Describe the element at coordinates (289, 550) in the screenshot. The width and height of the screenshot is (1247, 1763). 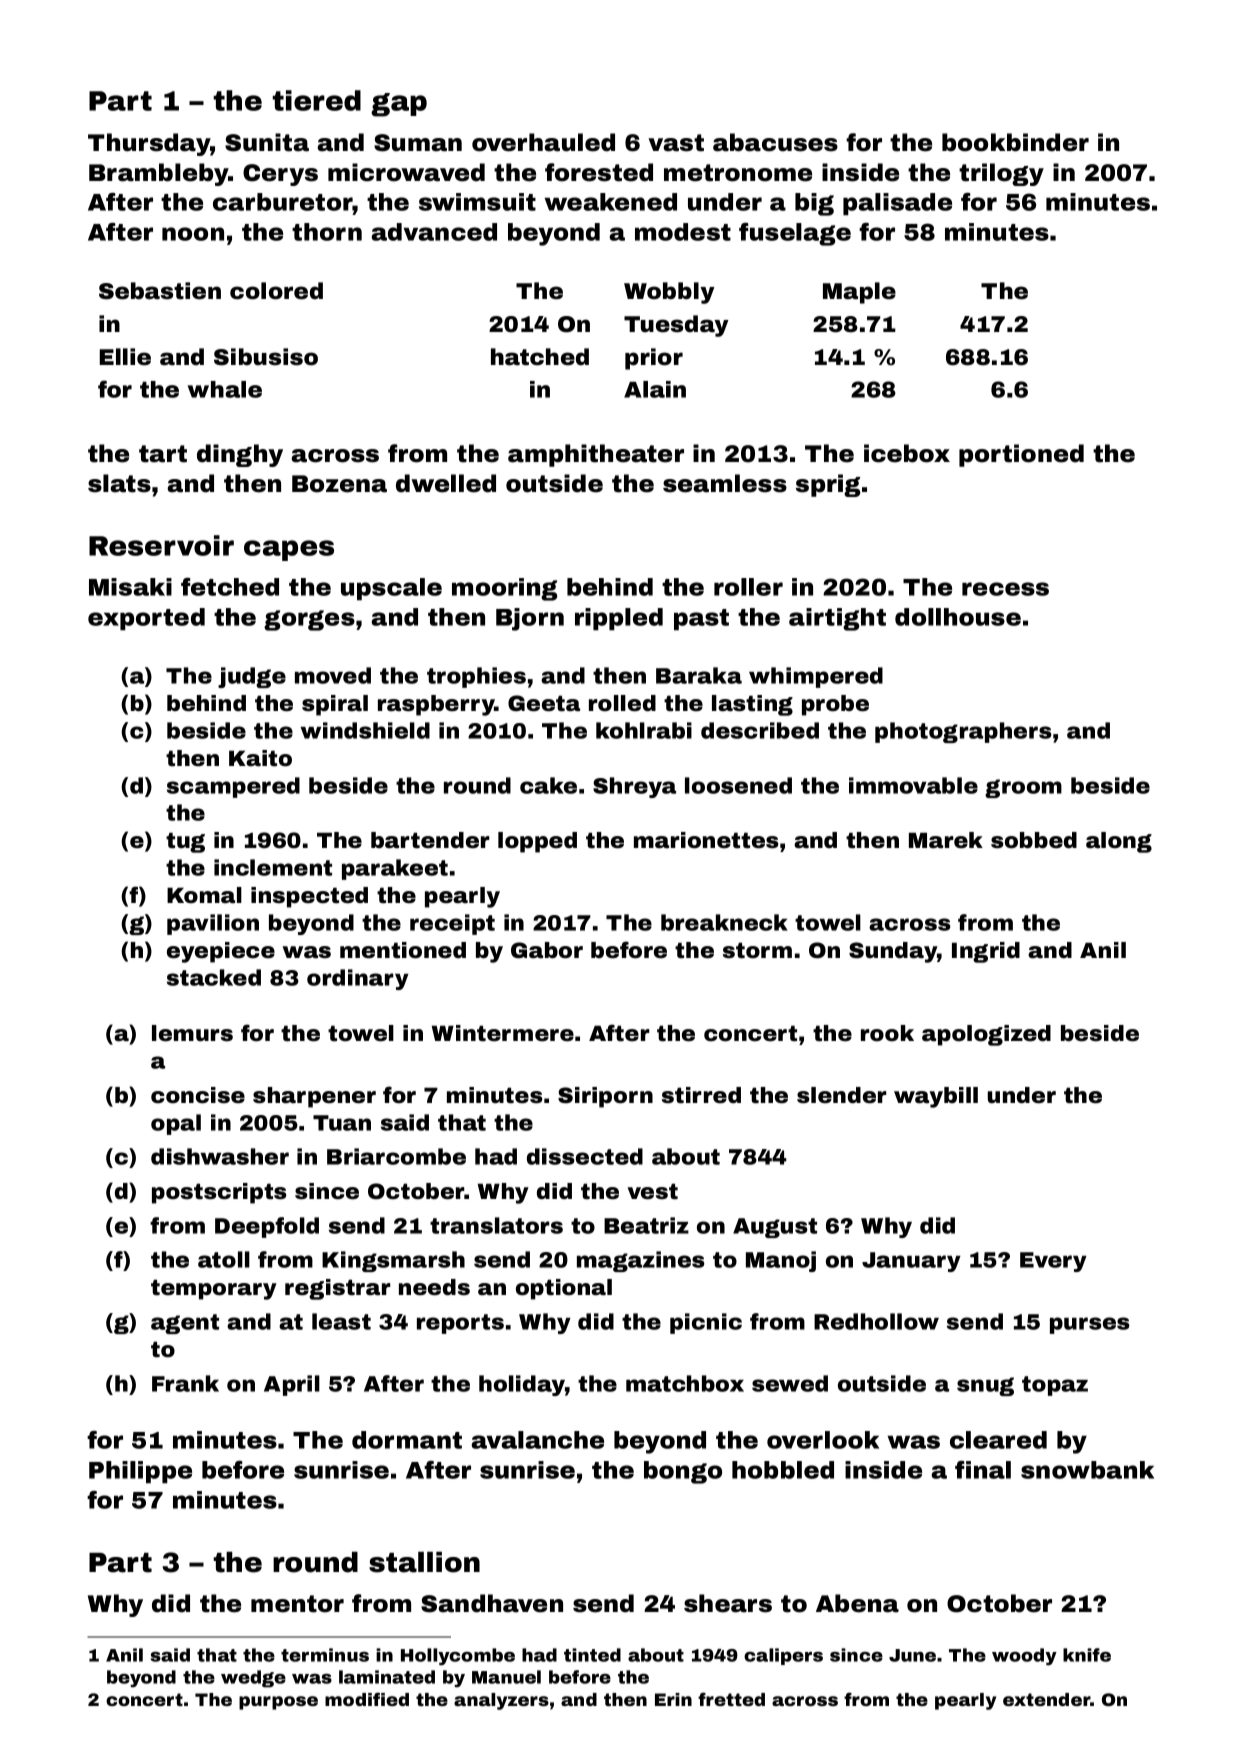
I see `capes` at that location.
